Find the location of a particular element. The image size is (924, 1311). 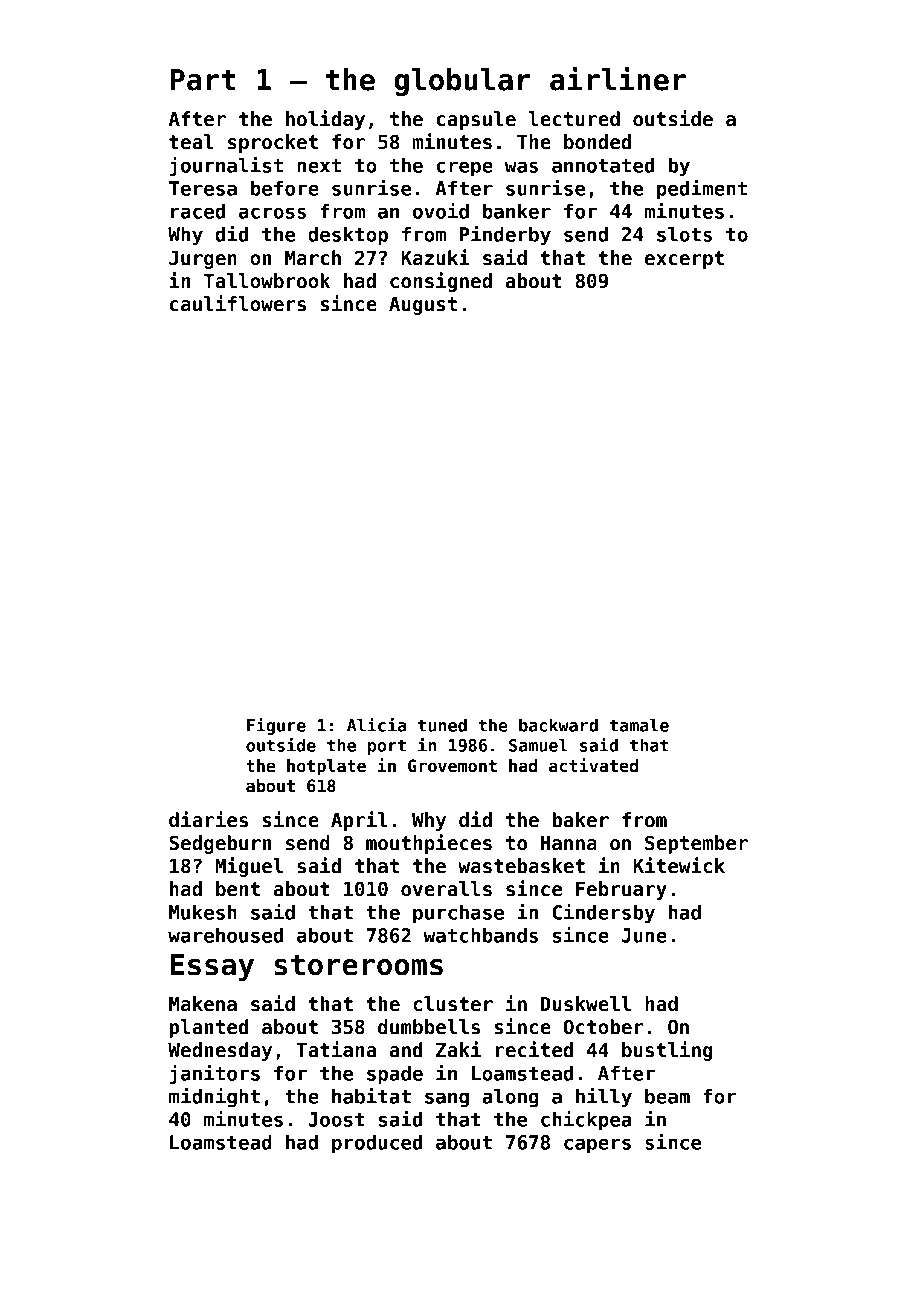

Joost is located at coordinates (336, 1119).
